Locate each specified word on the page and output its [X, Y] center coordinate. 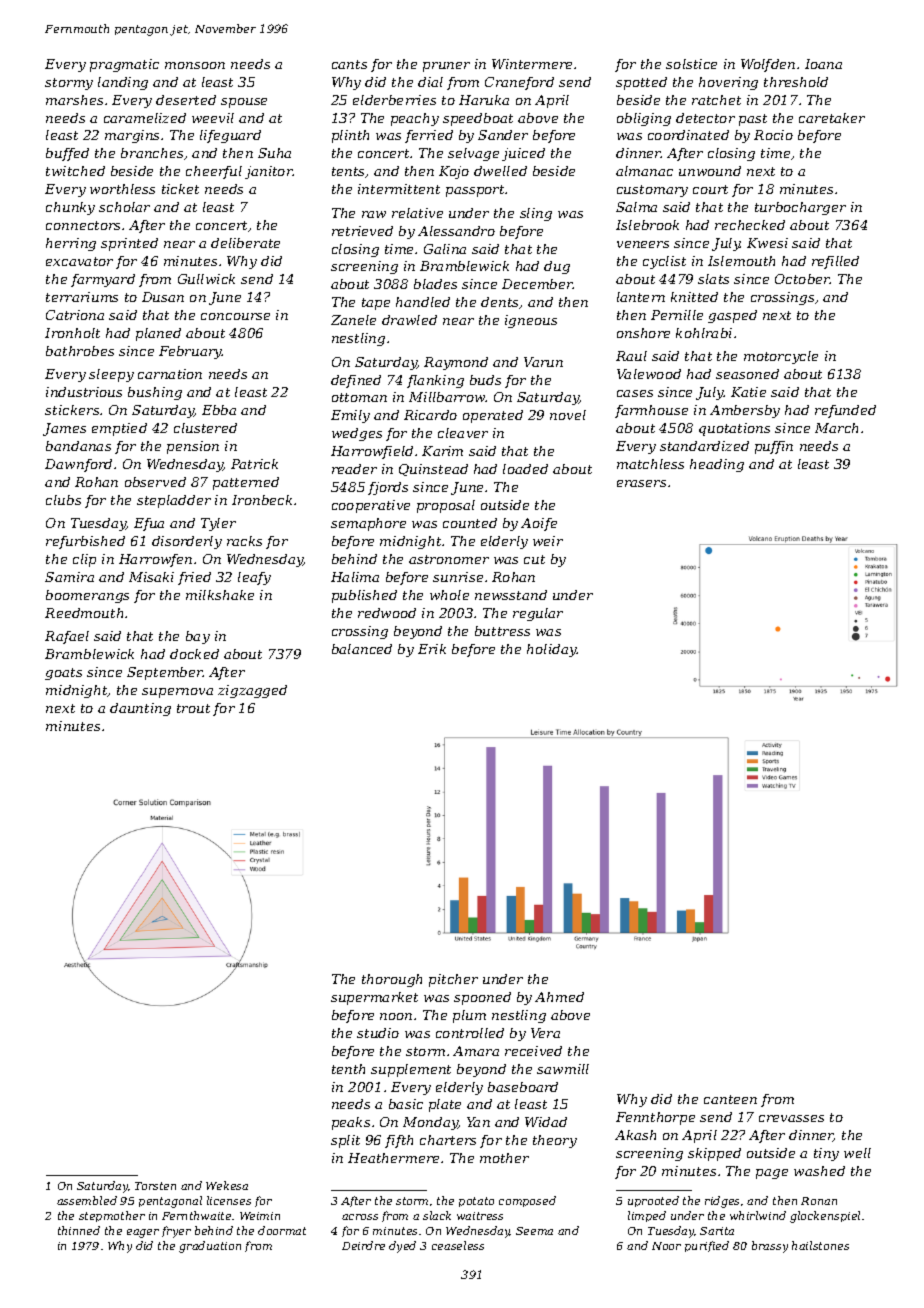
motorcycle [781, 357]
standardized [704, 446]
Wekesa [227, 1185]
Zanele [353, 320]
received [533, 1051]
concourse [235, 316]
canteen [730, 1099]
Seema [534, 1231]
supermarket [374, 998]
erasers [641, 483]
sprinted [129, 244]
